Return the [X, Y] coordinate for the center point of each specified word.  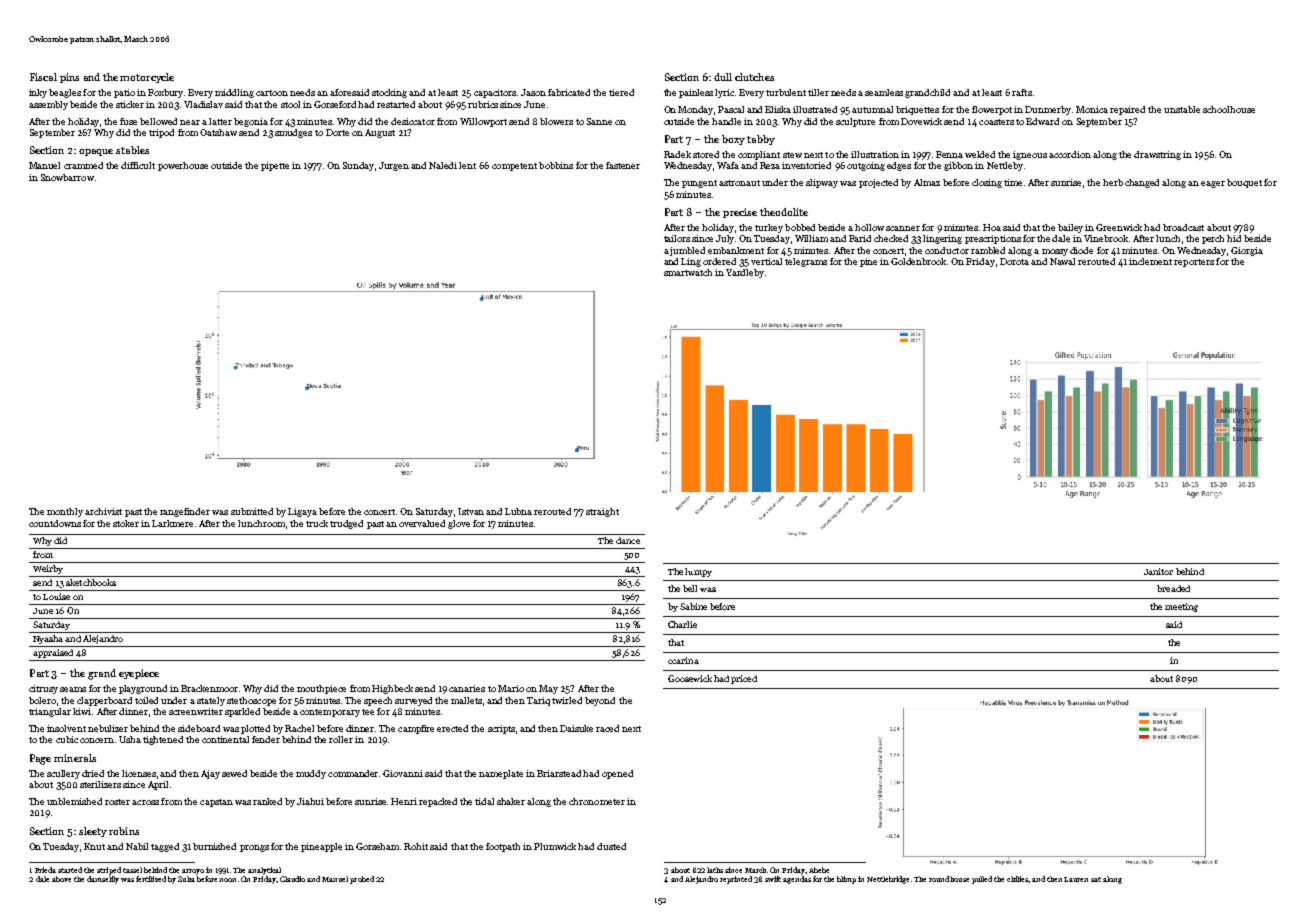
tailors [677, 238]
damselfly [103, 880]
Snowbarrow [67, 177]
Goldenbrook [919, 261]
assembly [48, 105]
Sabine [693, 606]
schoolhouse [1229, 109]
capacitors [495, 93]
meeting [1181, 607]
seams [73, 689]
